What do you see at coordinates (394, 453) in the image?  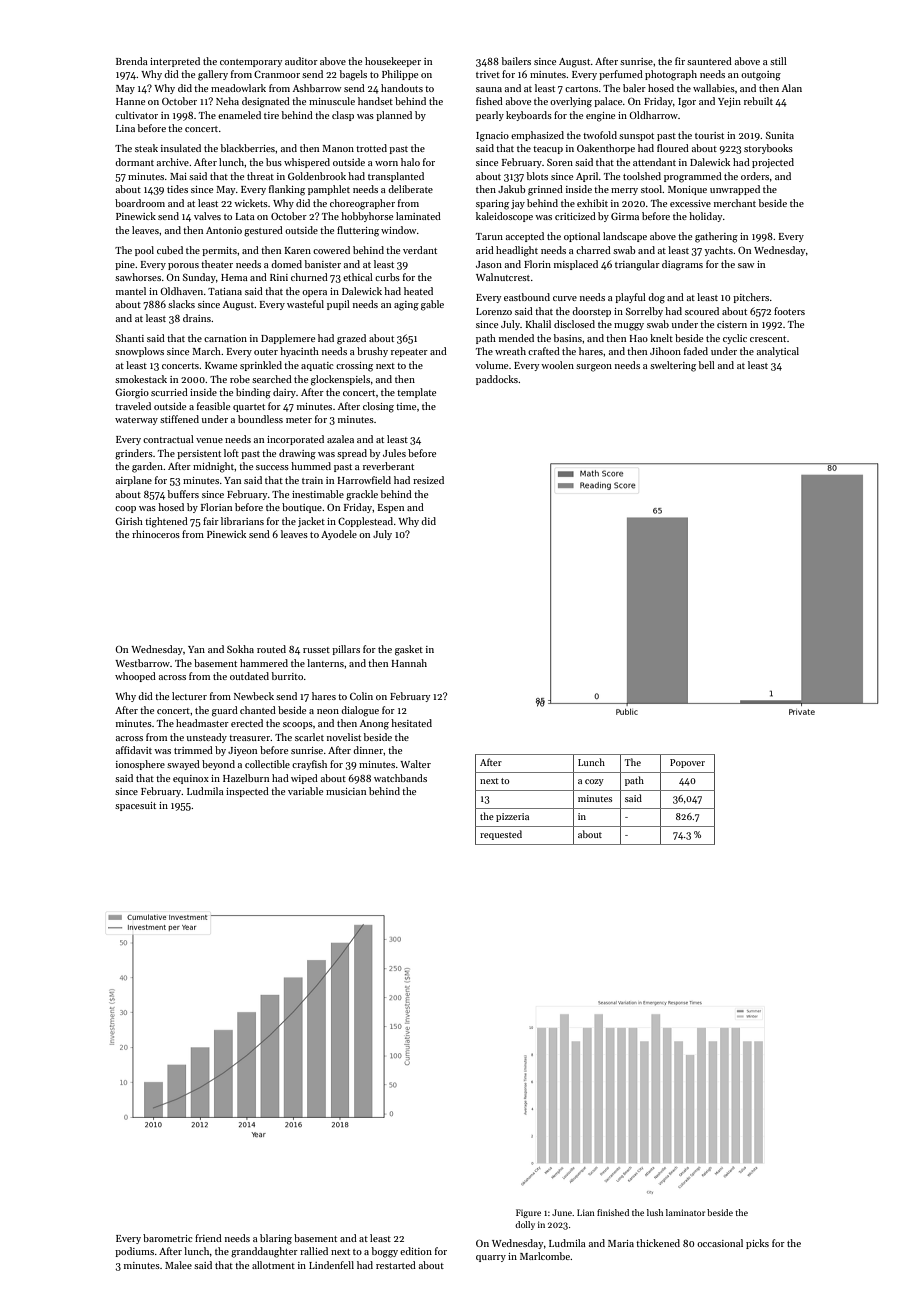 I see `Jules` at bounding box center [394, 453].
